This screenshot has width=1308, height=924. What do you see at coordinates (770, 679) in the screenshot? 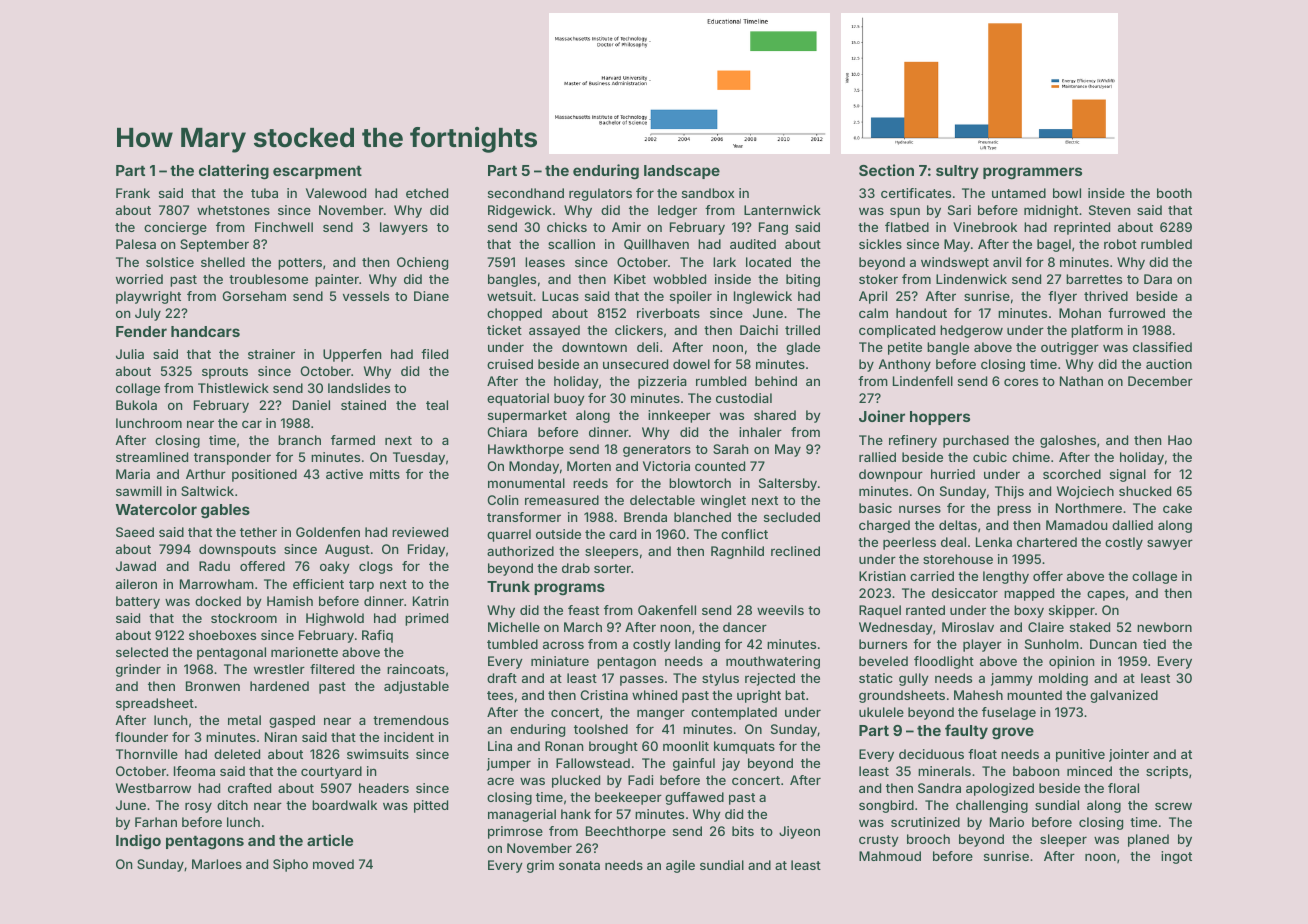
I see `rejected` at bounding box center [770, 679].
